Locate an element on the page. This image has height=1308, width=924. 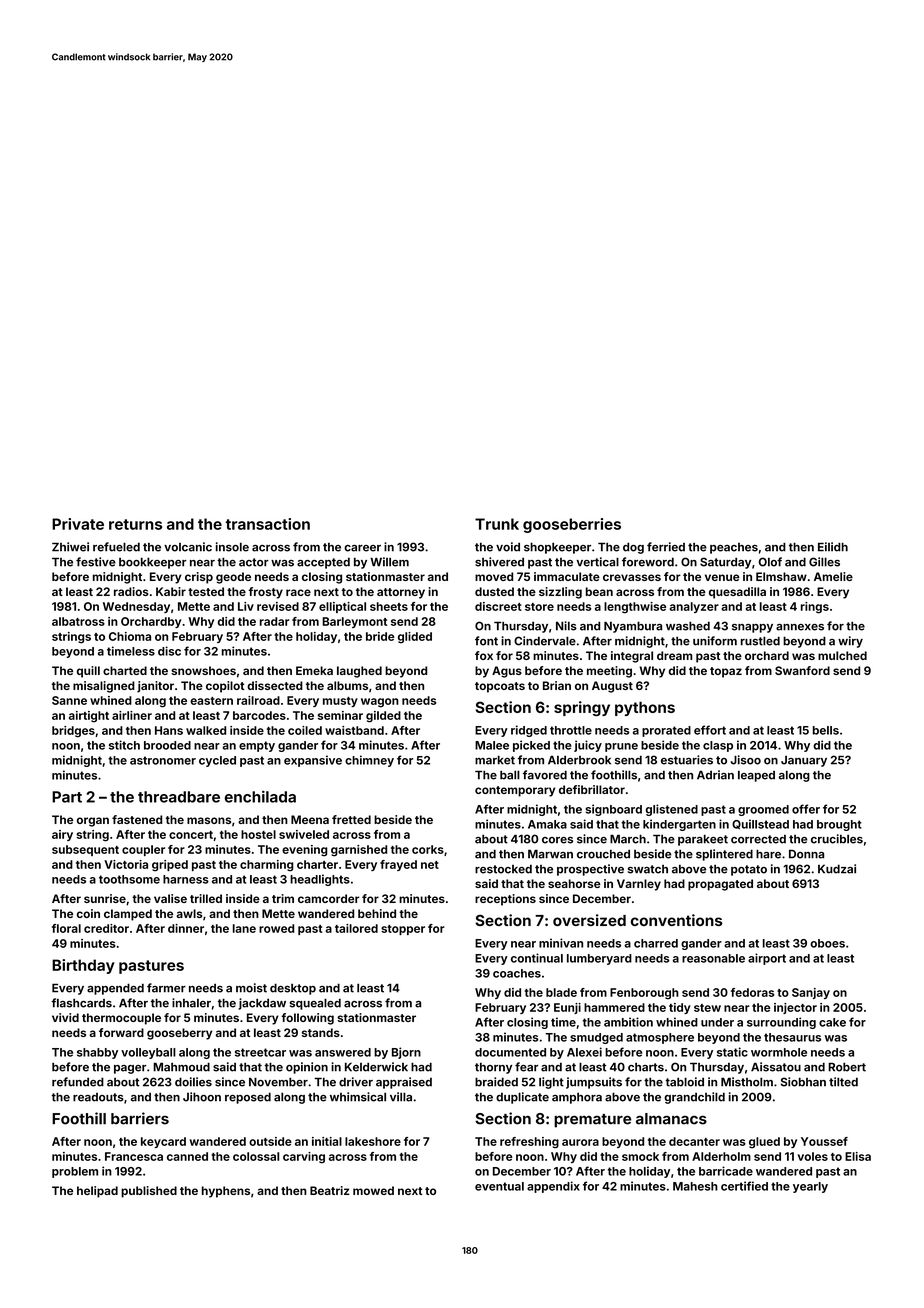
conventions is located at coordinates (677, 920).
